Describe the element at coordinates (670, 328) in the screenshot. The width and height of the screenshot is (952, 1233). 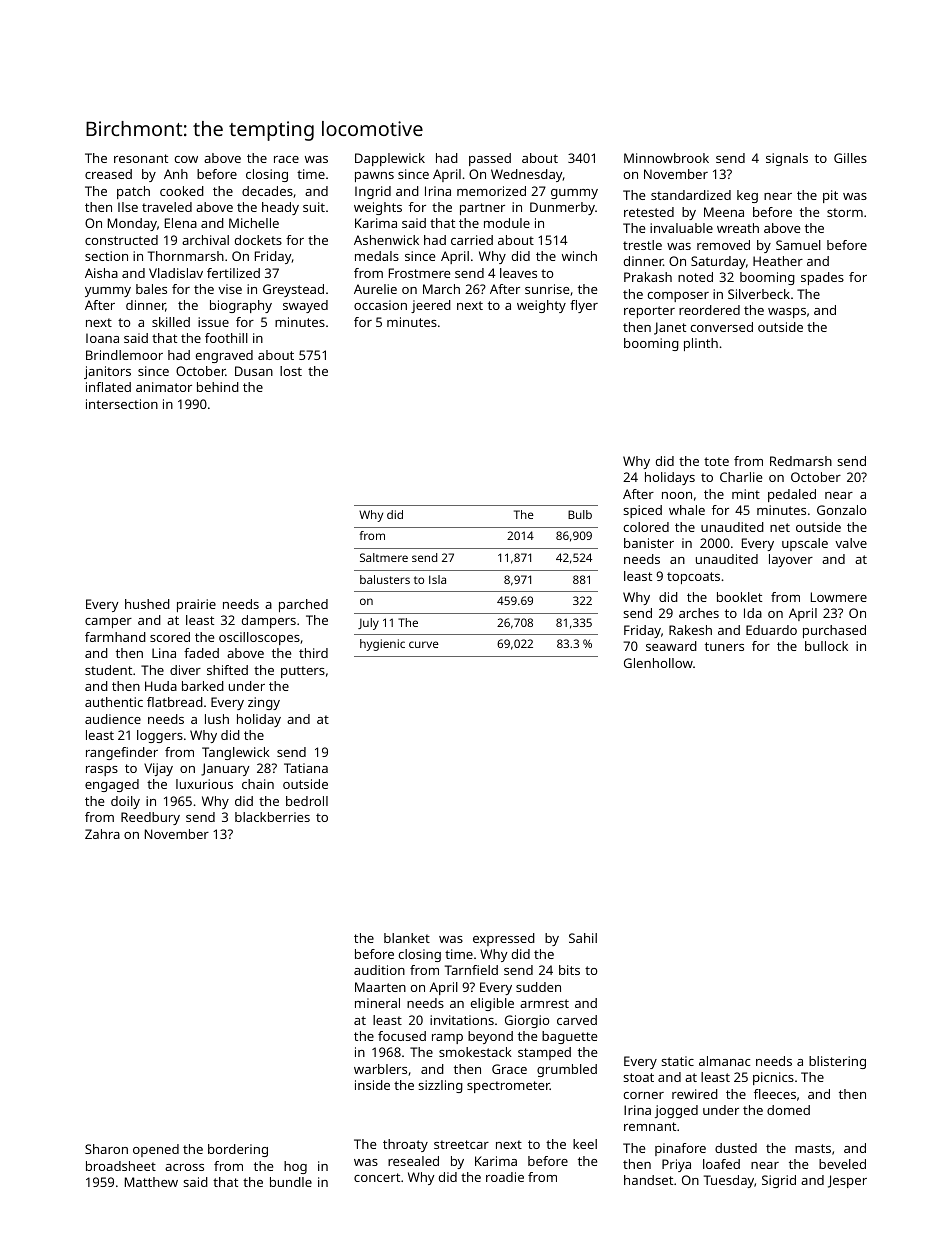
I see `Janet` at that location.
